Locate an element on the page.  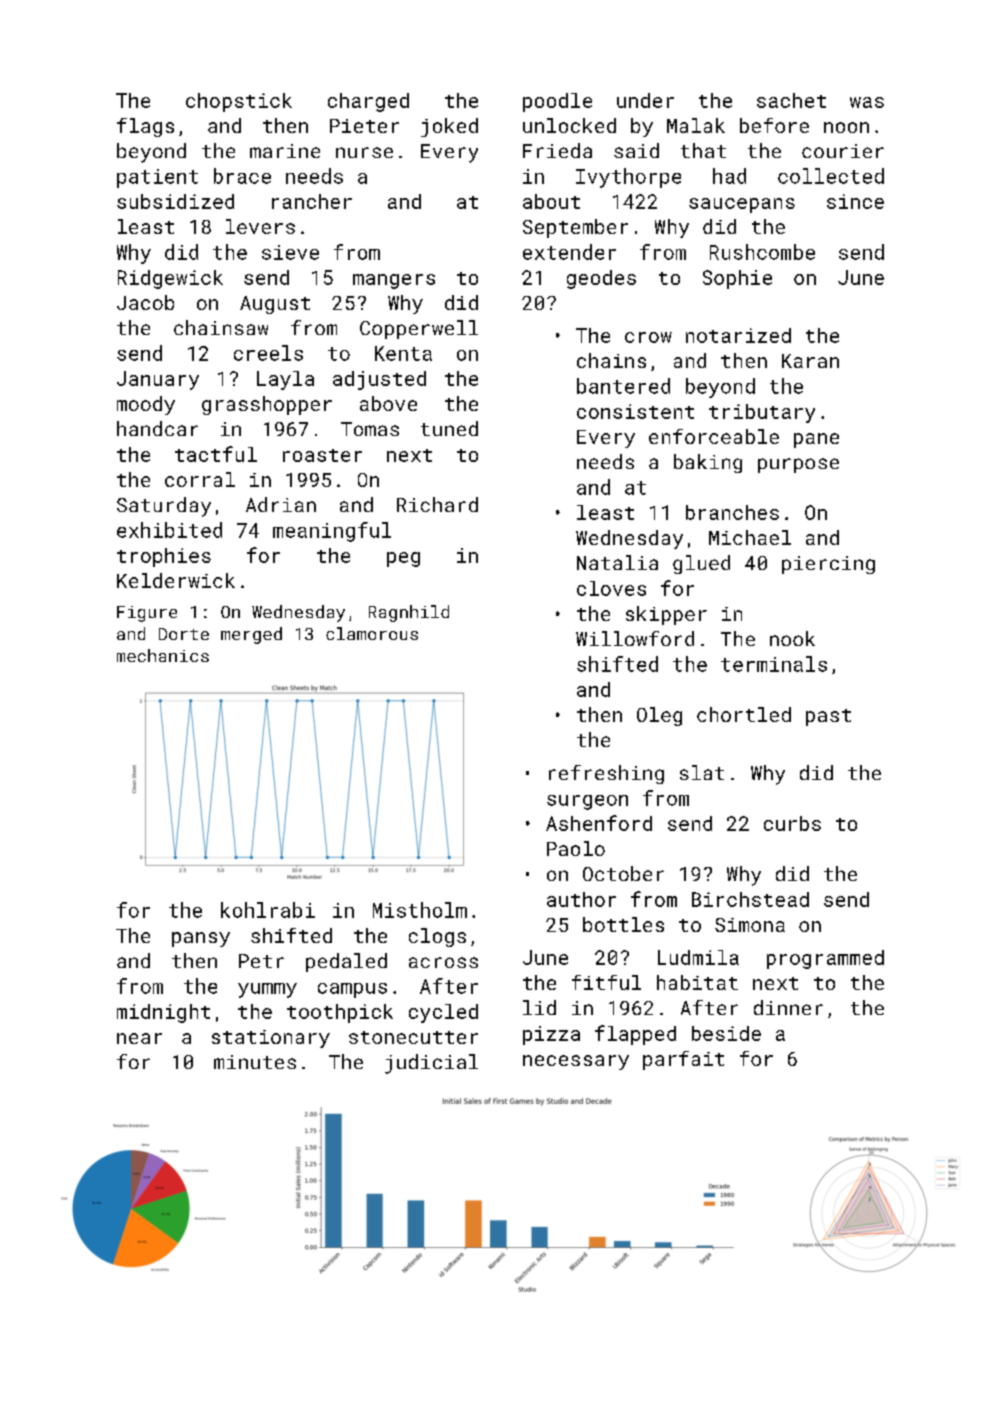
peg is located at coordinates (403, 559).
